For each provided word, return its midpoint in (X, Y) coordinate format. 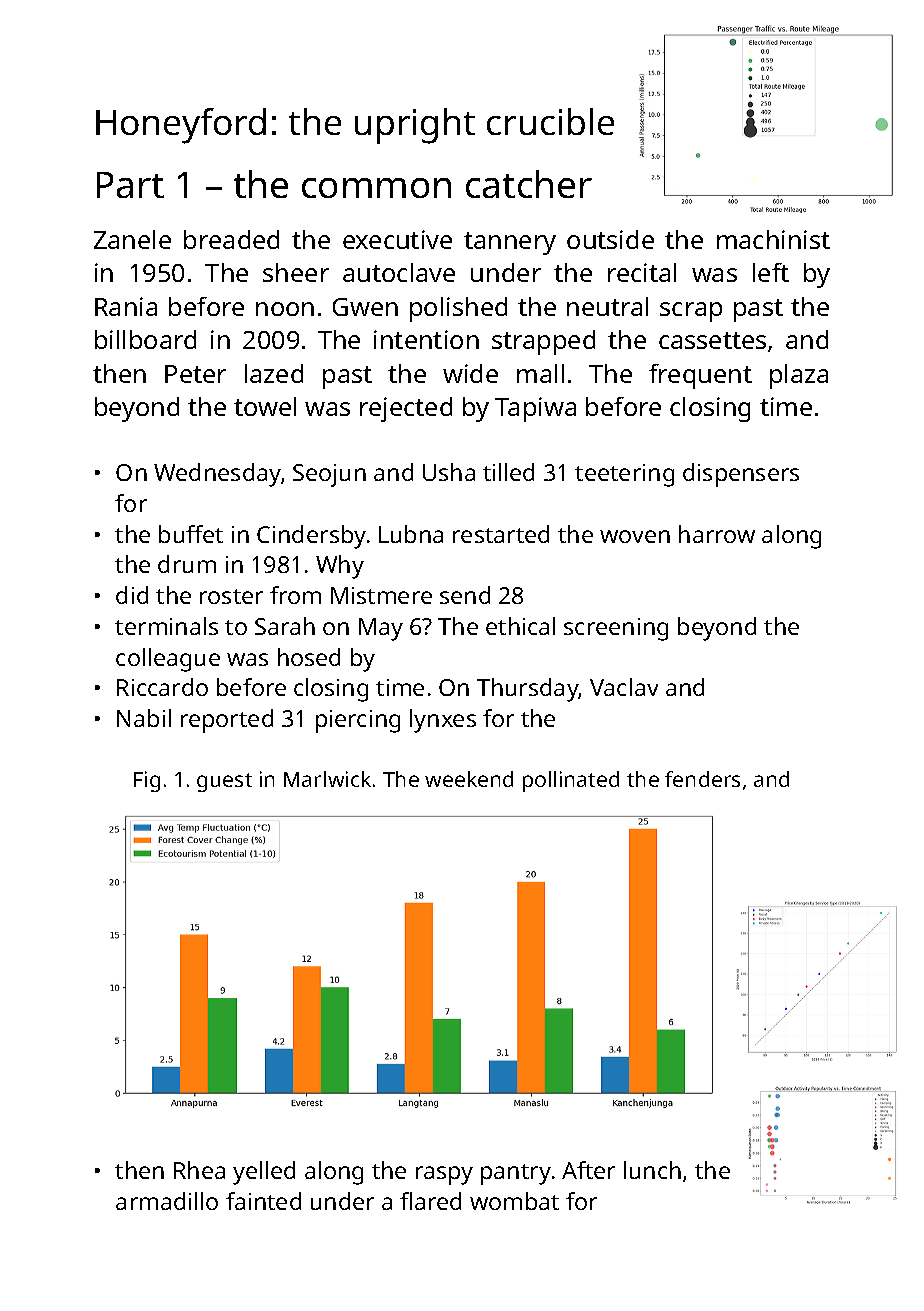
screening (616, 629)
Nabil (144, 718)
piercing (358, 721)
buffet (191, 534)
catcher (529, 184)
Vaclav (624, 687)
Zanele (132, 239)
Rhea (199, 1170)
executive (397, 239)
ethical (520, 626)
